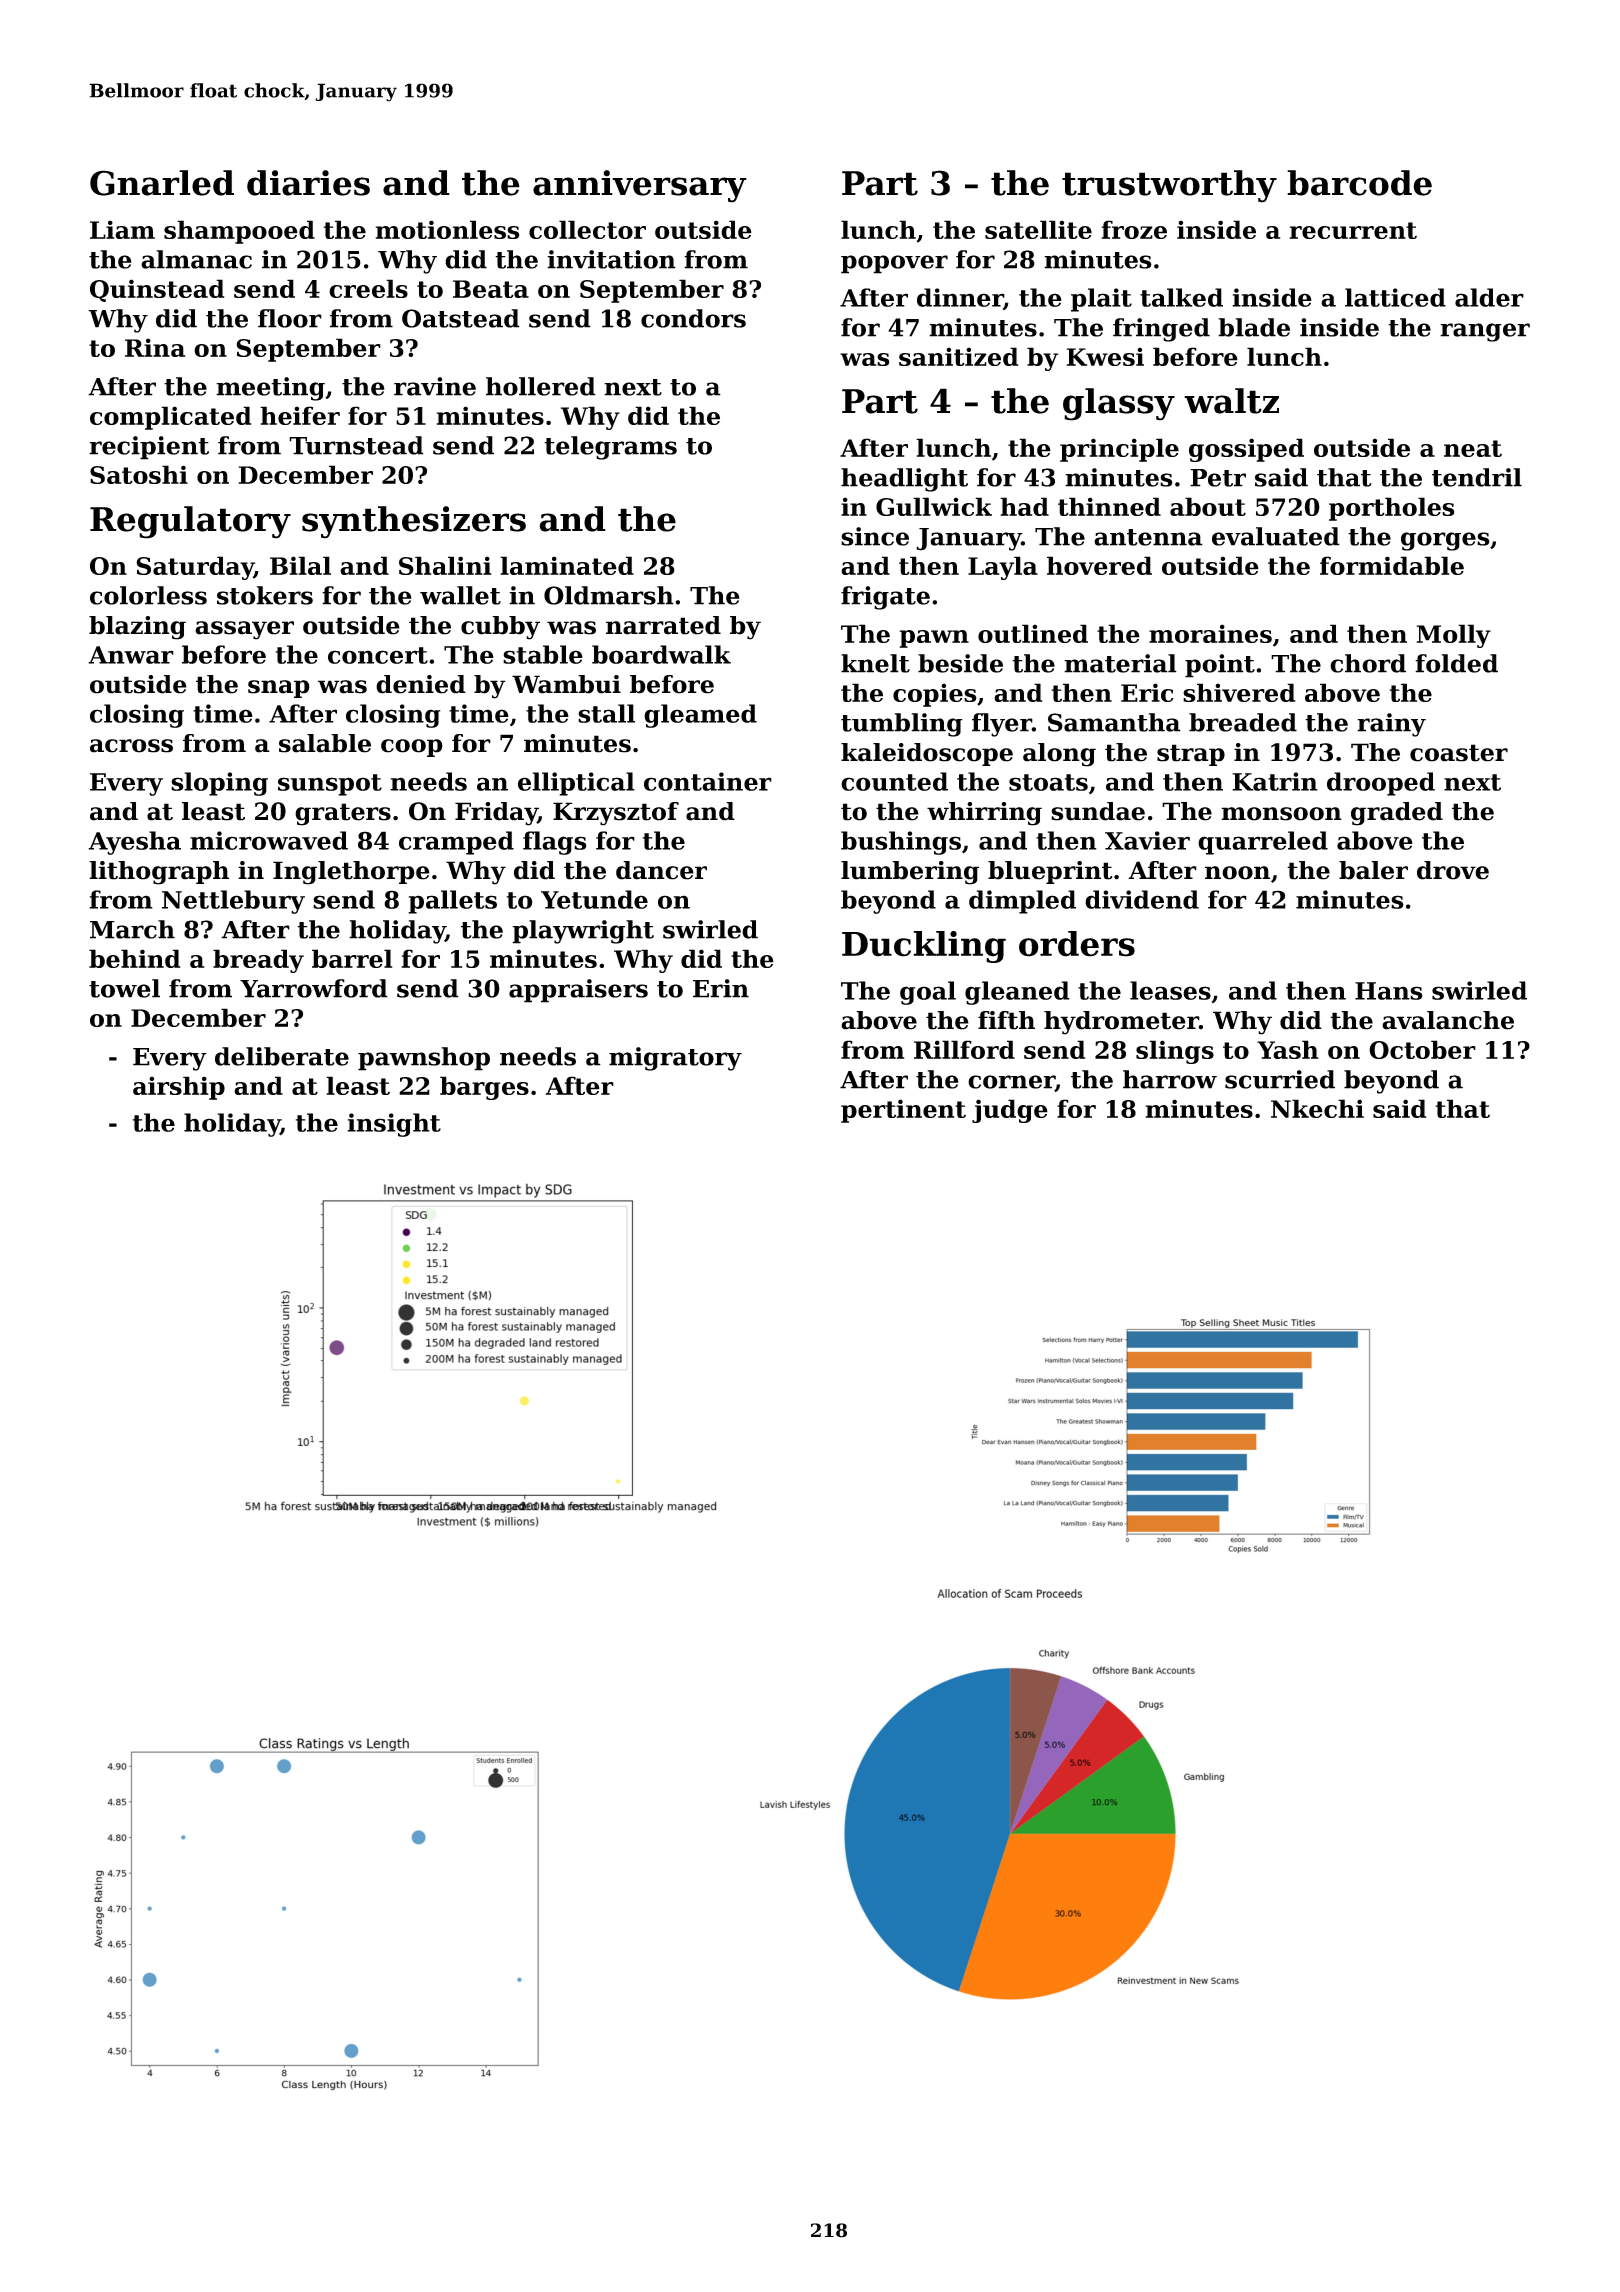  I want to click on Nkechi, so click(1317, 1108).
